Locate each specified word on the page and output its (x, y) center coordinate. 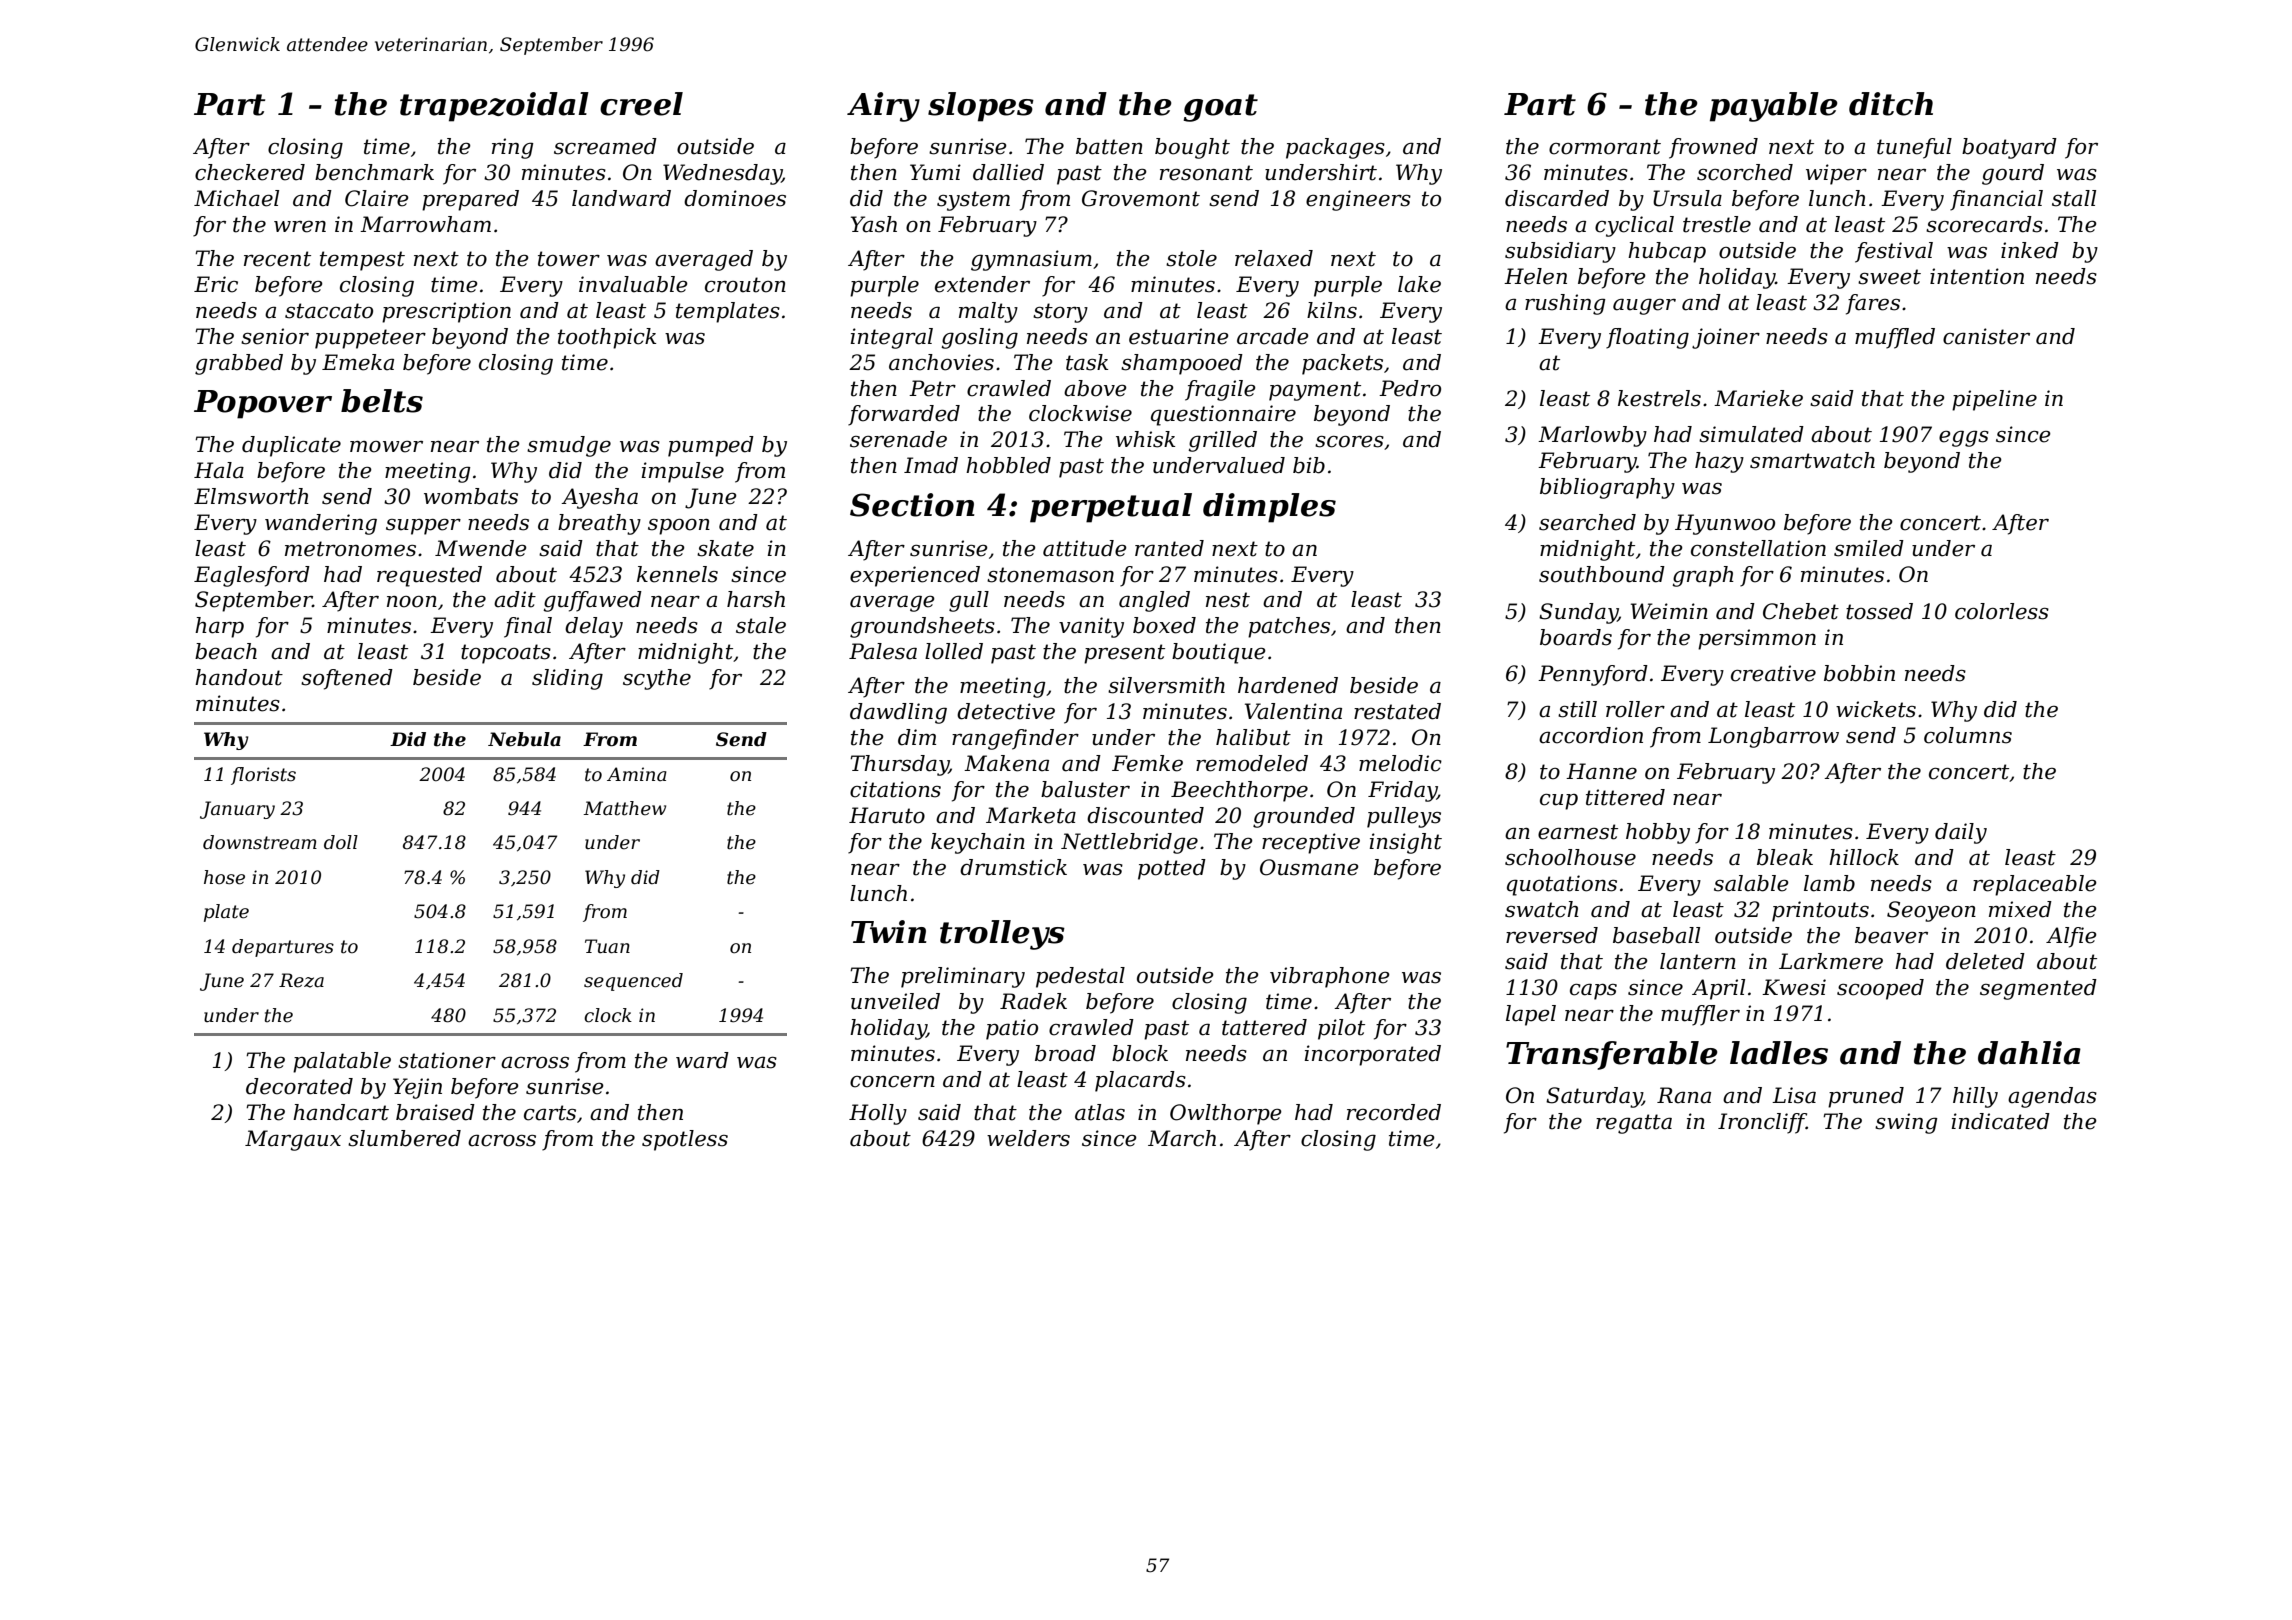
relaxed (1274, 258)
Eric (216, 284)
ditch (1891, 104)
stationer (447, 1060)
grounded (1304, 817)
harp (219, 627)
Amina (637, 774)
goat (1220, 108)
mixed (2020, 909)
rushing (1565, 304)
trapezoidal (494, 107)
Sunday (1578, 613)
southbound (1602, 574)
